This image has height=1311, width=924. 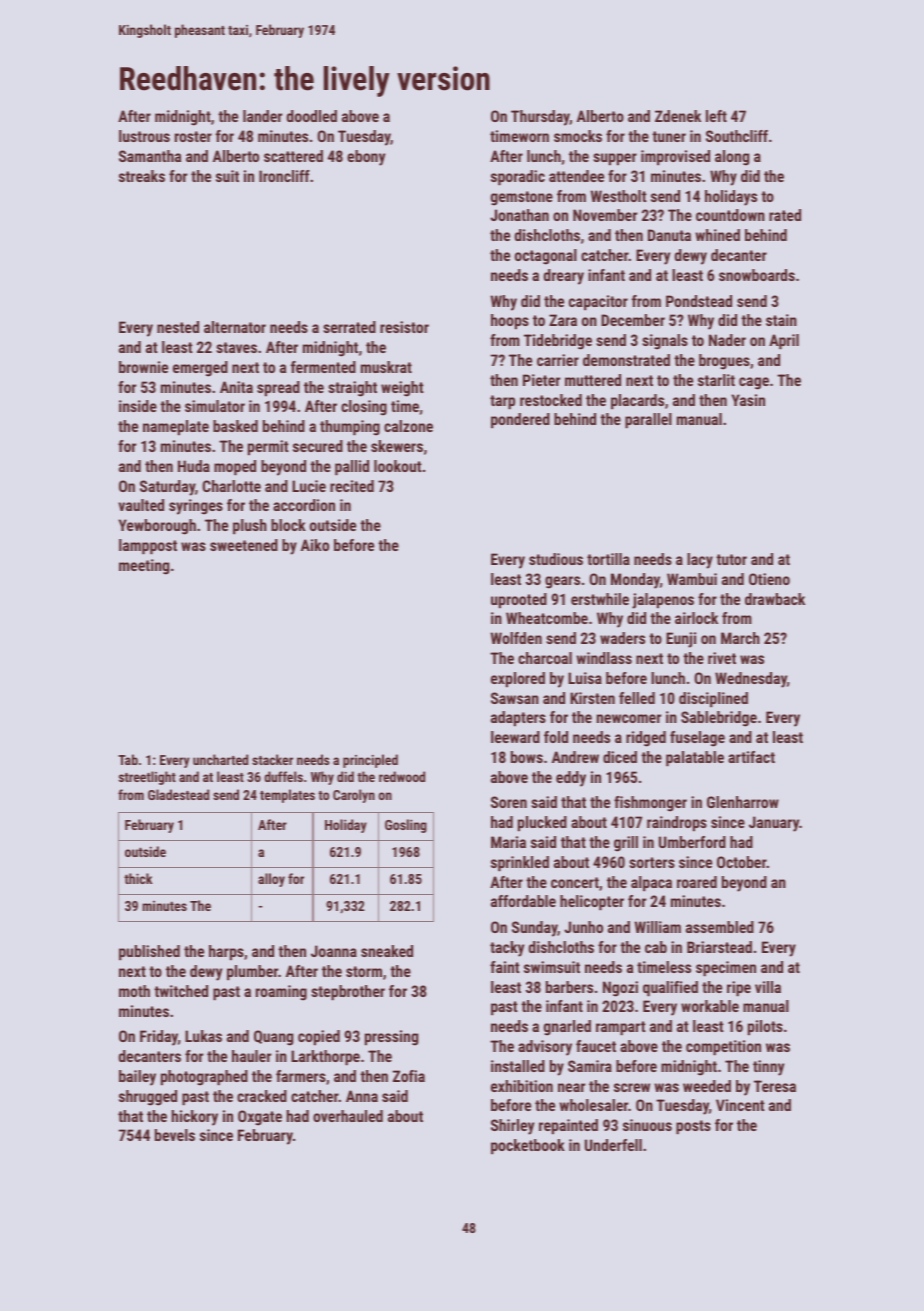 I want to click on fishmonger, so click(x=650, y=804).
